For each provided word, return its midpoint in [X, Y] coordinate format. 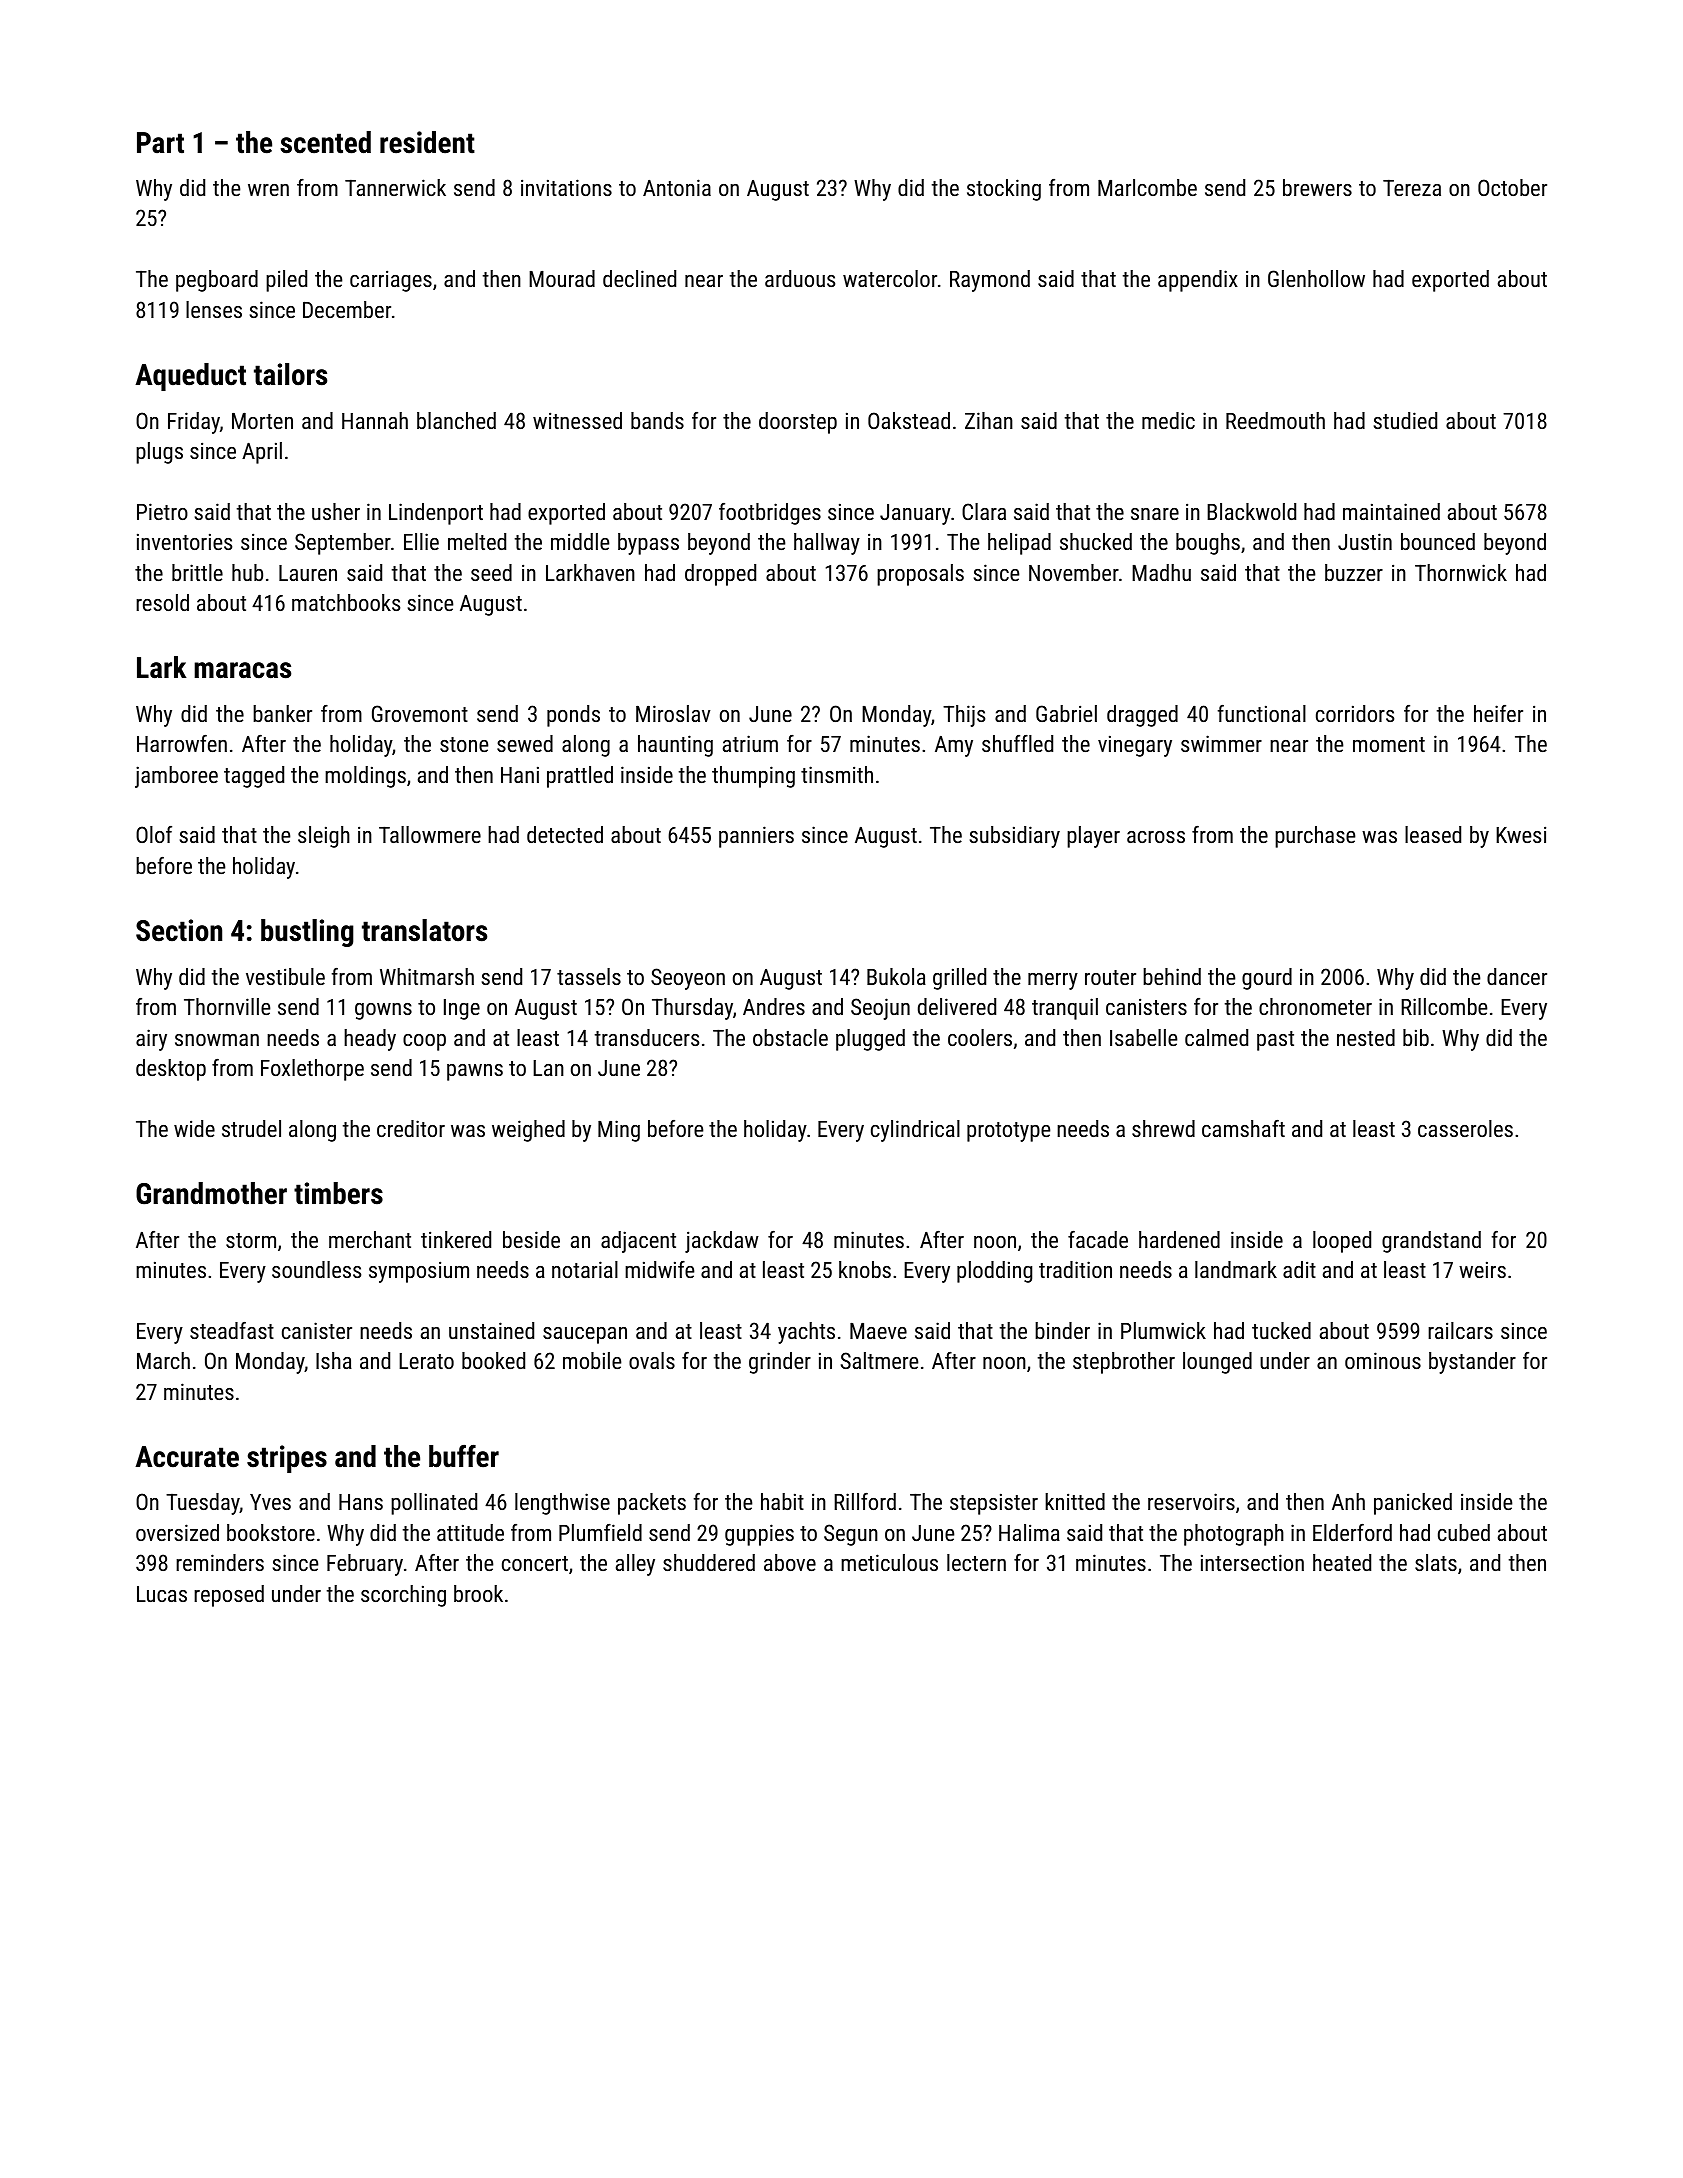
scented [325, 142]
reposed [229, 1596]
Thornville [227, 1006]
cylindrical [915, 1131]
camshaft [1243, 1128]
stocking [1004, 190]
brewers [1317, 187]
